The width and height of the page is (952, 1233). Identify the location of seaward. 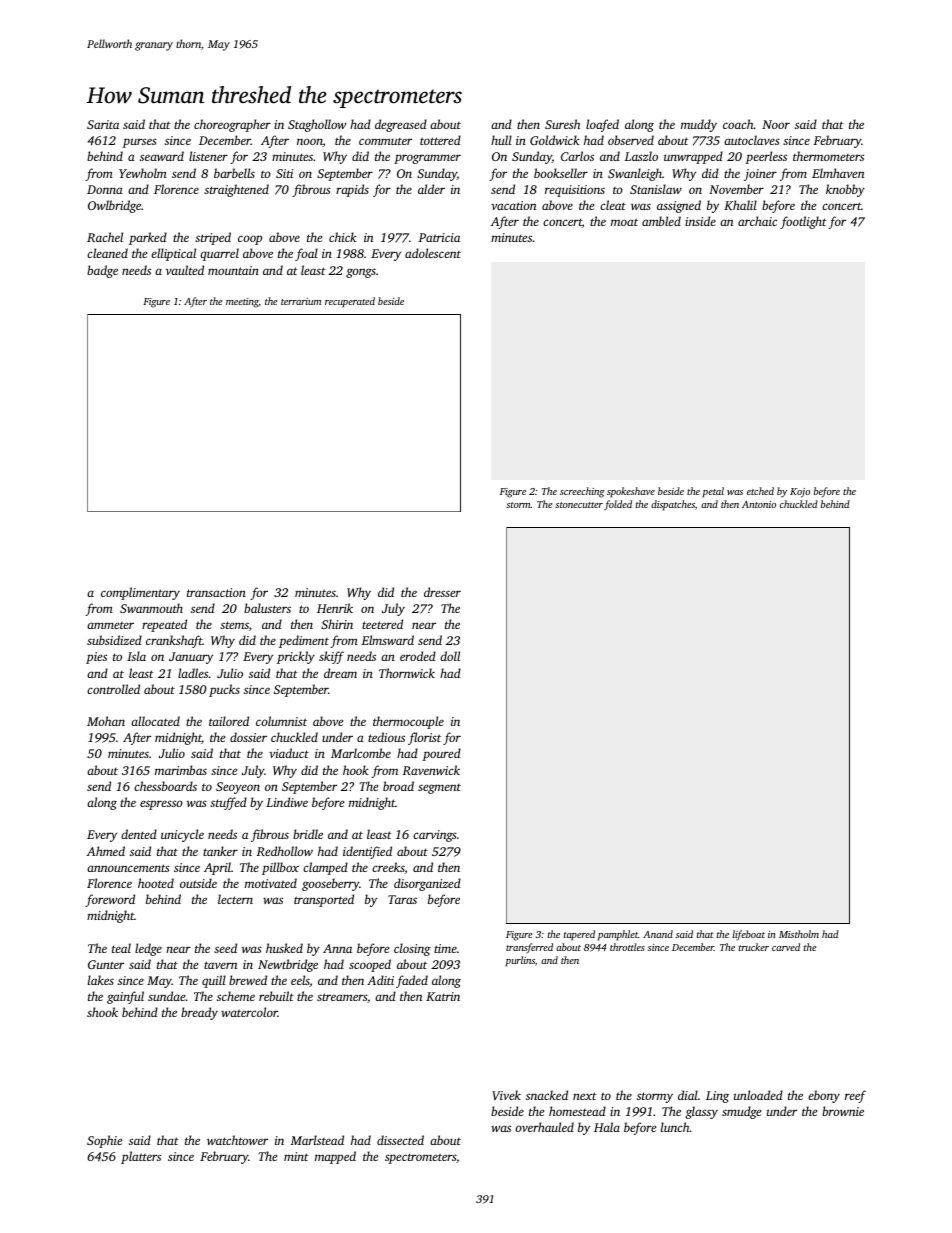
(162, 156).
